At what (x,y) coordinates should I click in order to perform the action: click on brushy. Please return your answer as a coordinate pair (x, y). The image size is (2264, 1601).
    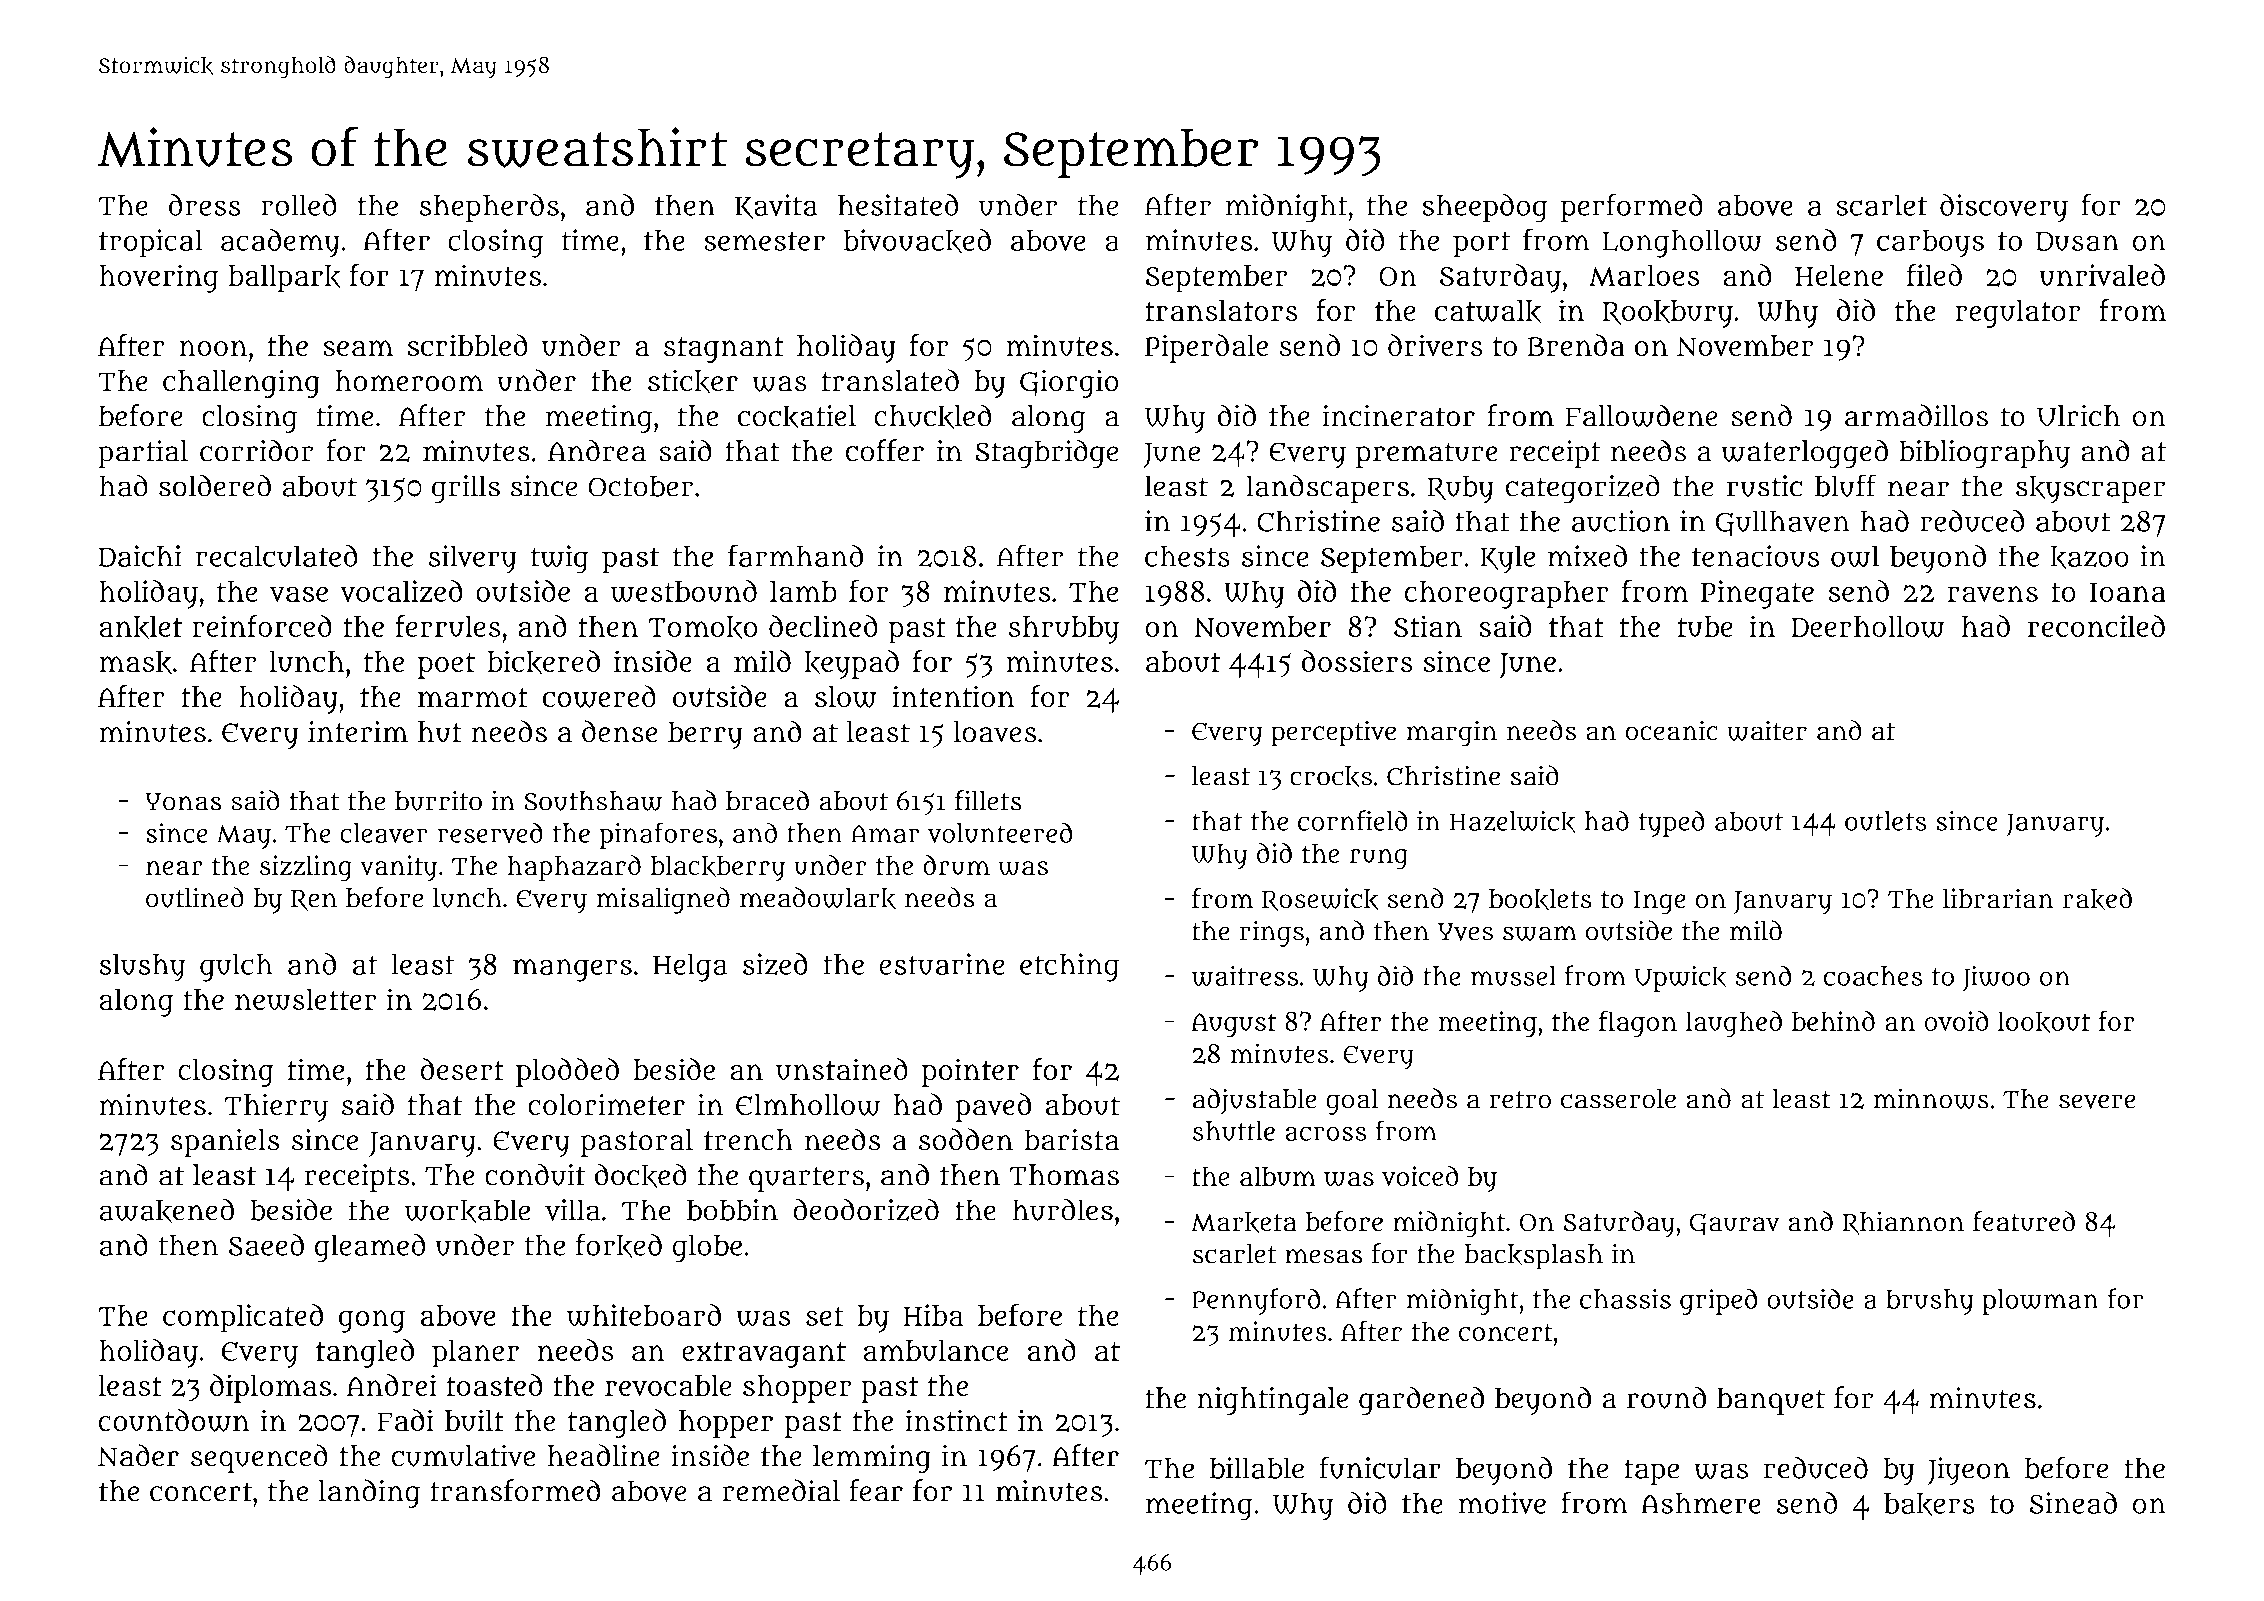
    Looking at the image, I should click on (1930, 1302).
